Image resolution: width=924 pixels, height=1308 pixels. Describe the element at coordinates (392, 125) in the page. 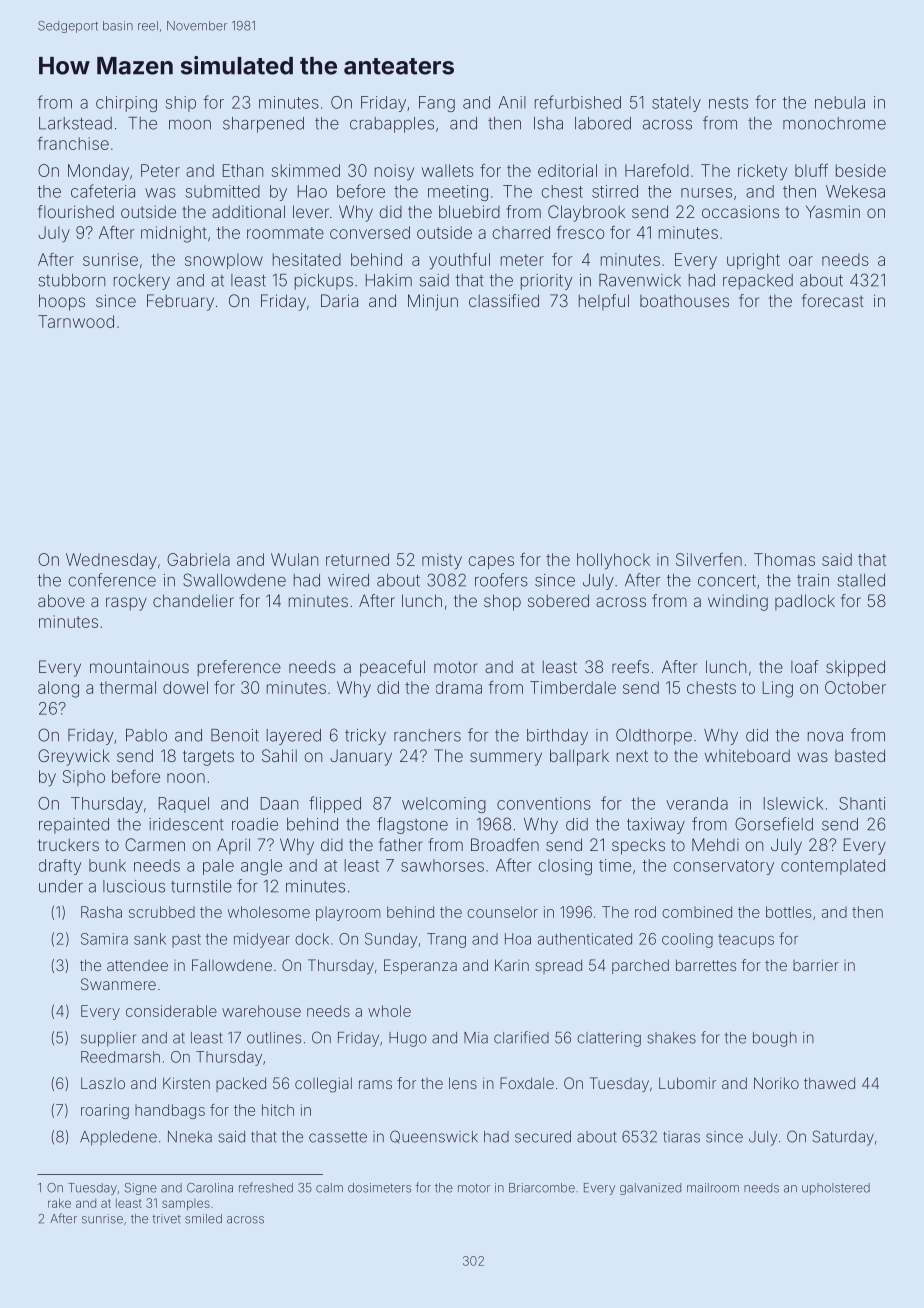

I see `crabapples` at that location.
